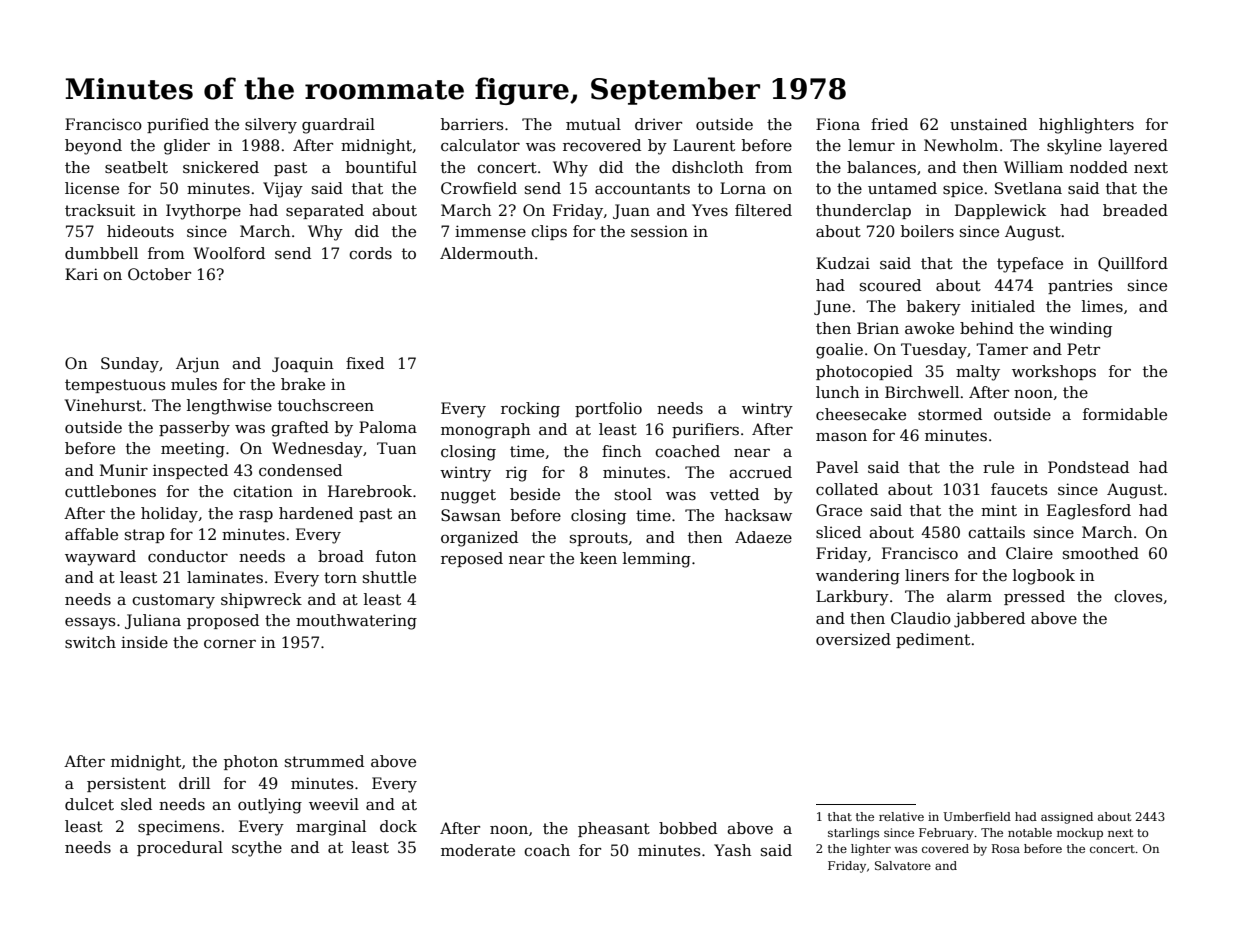  Describe the element at coordinates (593, 124) in the document. I see `mutual` at that location.
